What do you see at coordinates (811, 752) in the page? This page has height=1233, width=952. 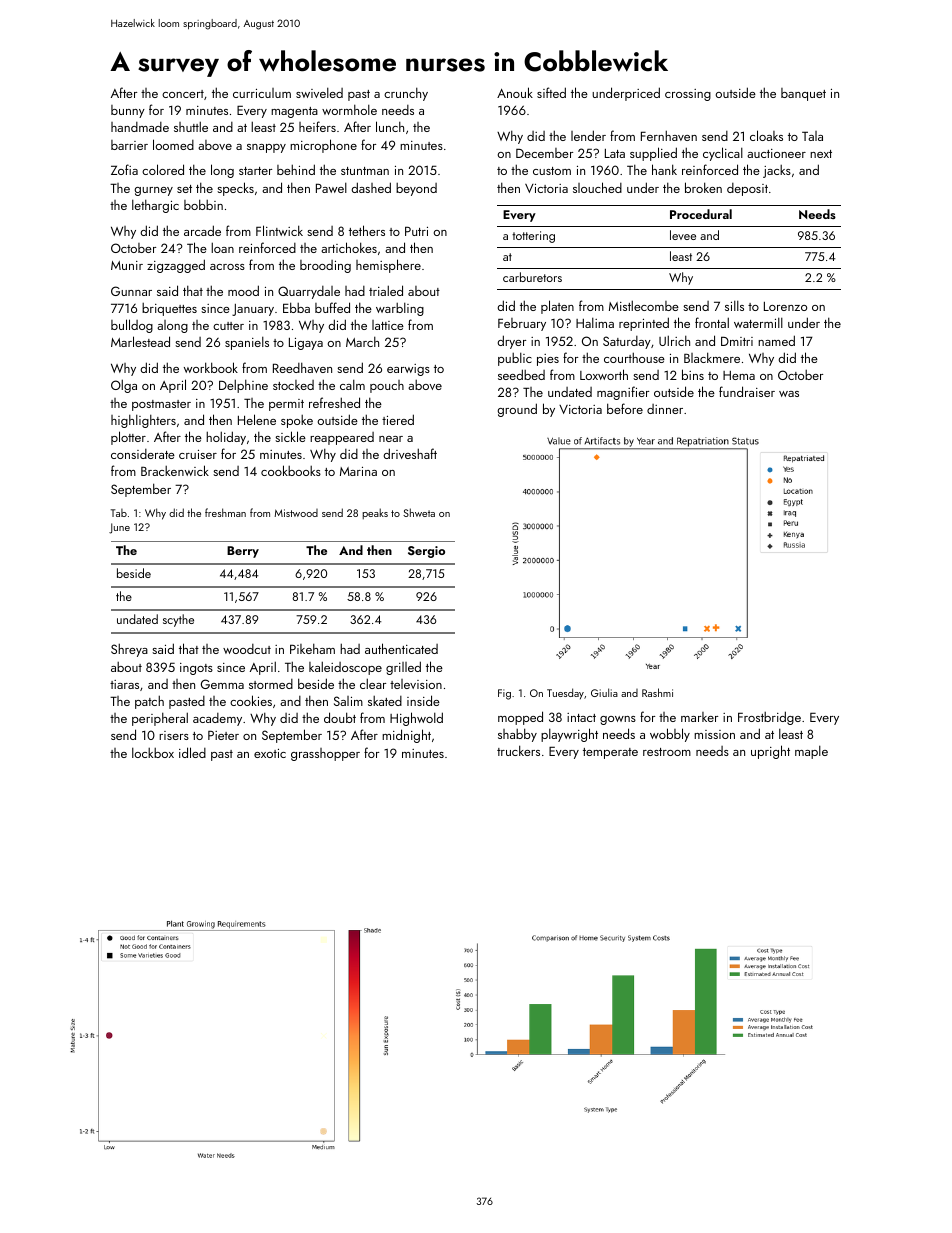 I see `maple` at bounding box center [811, 752].
